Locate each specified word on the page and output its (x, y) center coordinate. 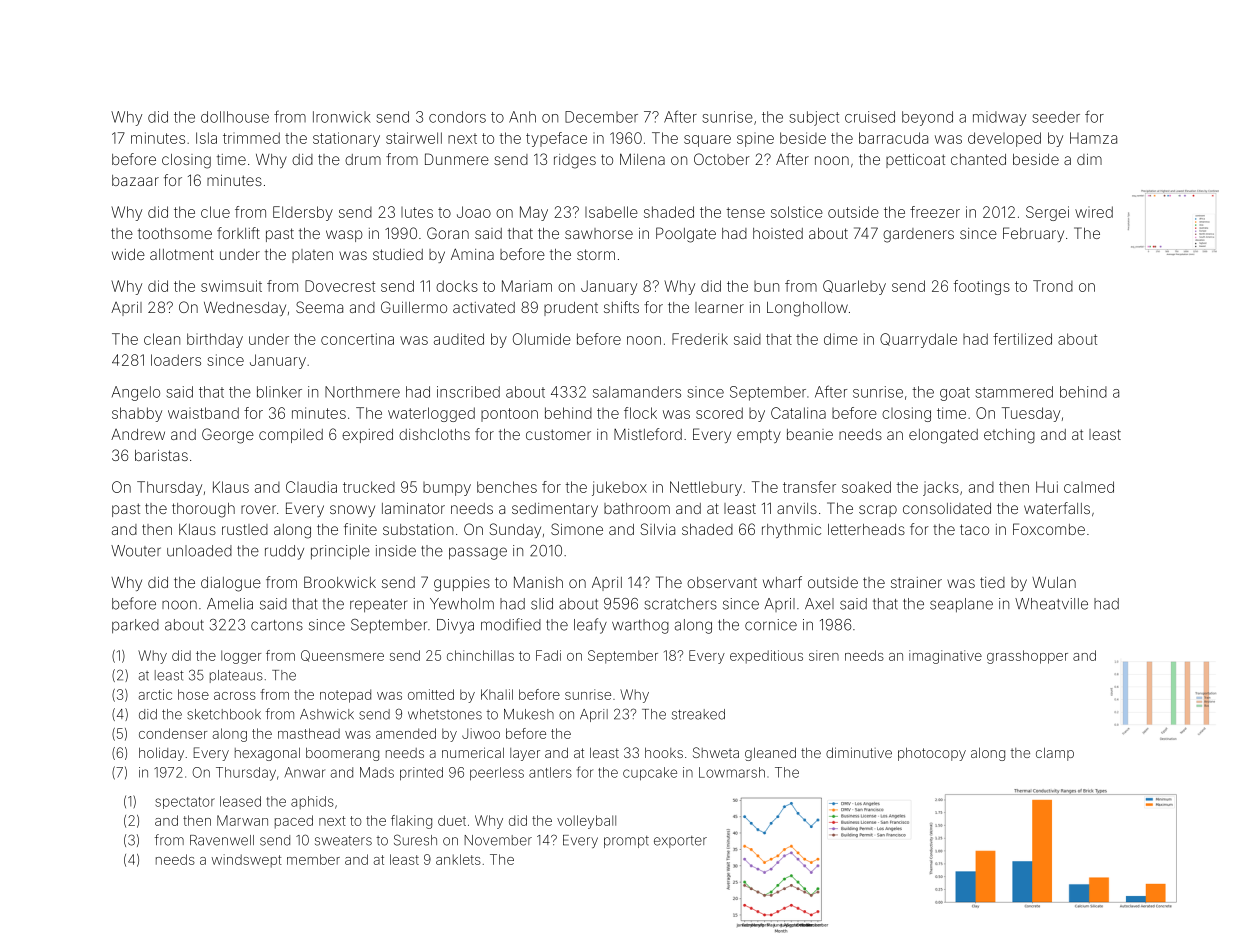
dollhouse (235, 117)
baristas (161, 455)
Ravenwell (222, 840)
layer (525, 754)
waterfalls (1057, 508)
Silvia (657, 529)
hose (193, 694)
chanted (978, 159)
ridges (575, 161)
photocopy (932, 754)
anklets (458, 859)
